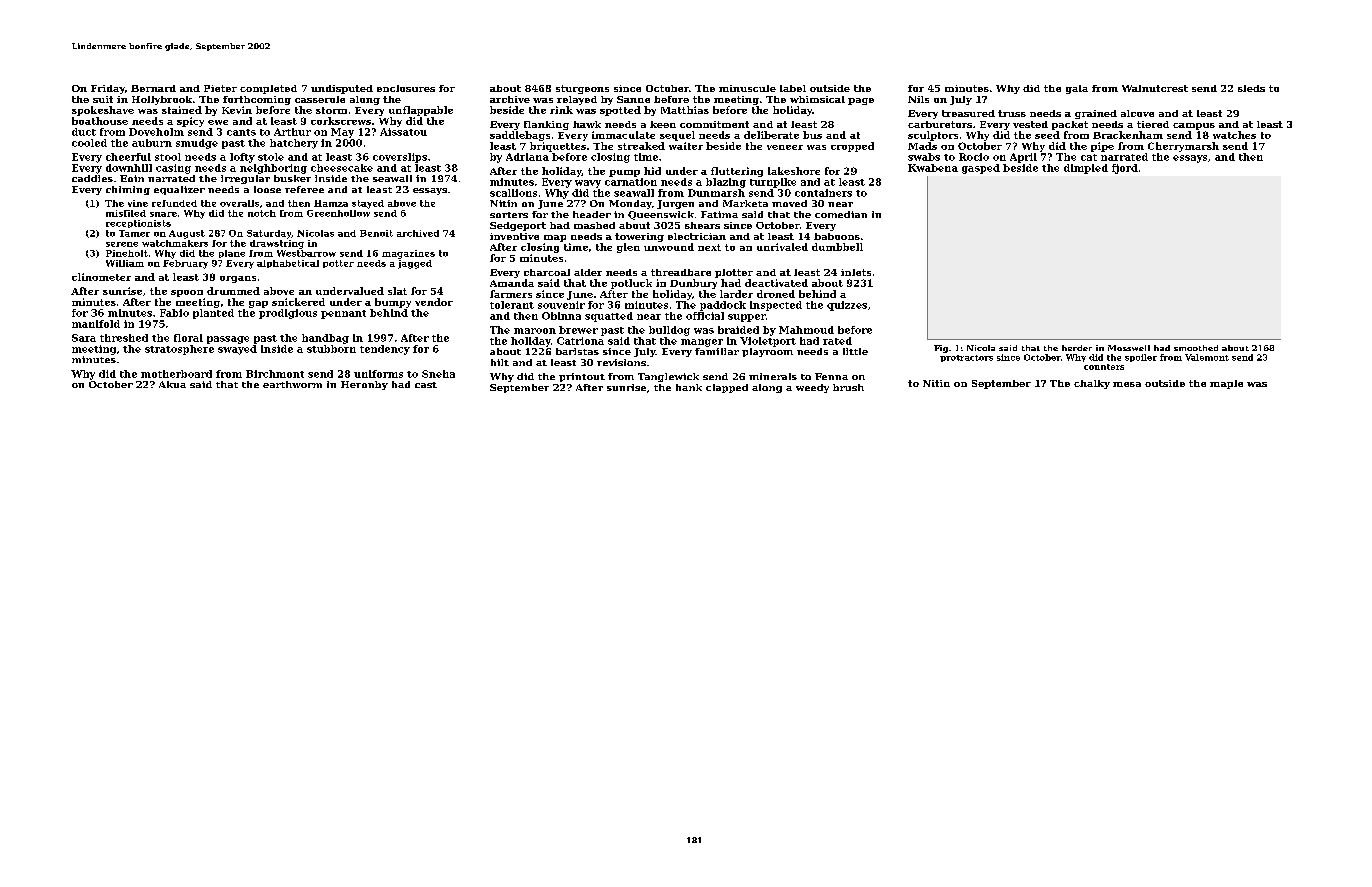  I want to click on snare, so click(163, 214).
